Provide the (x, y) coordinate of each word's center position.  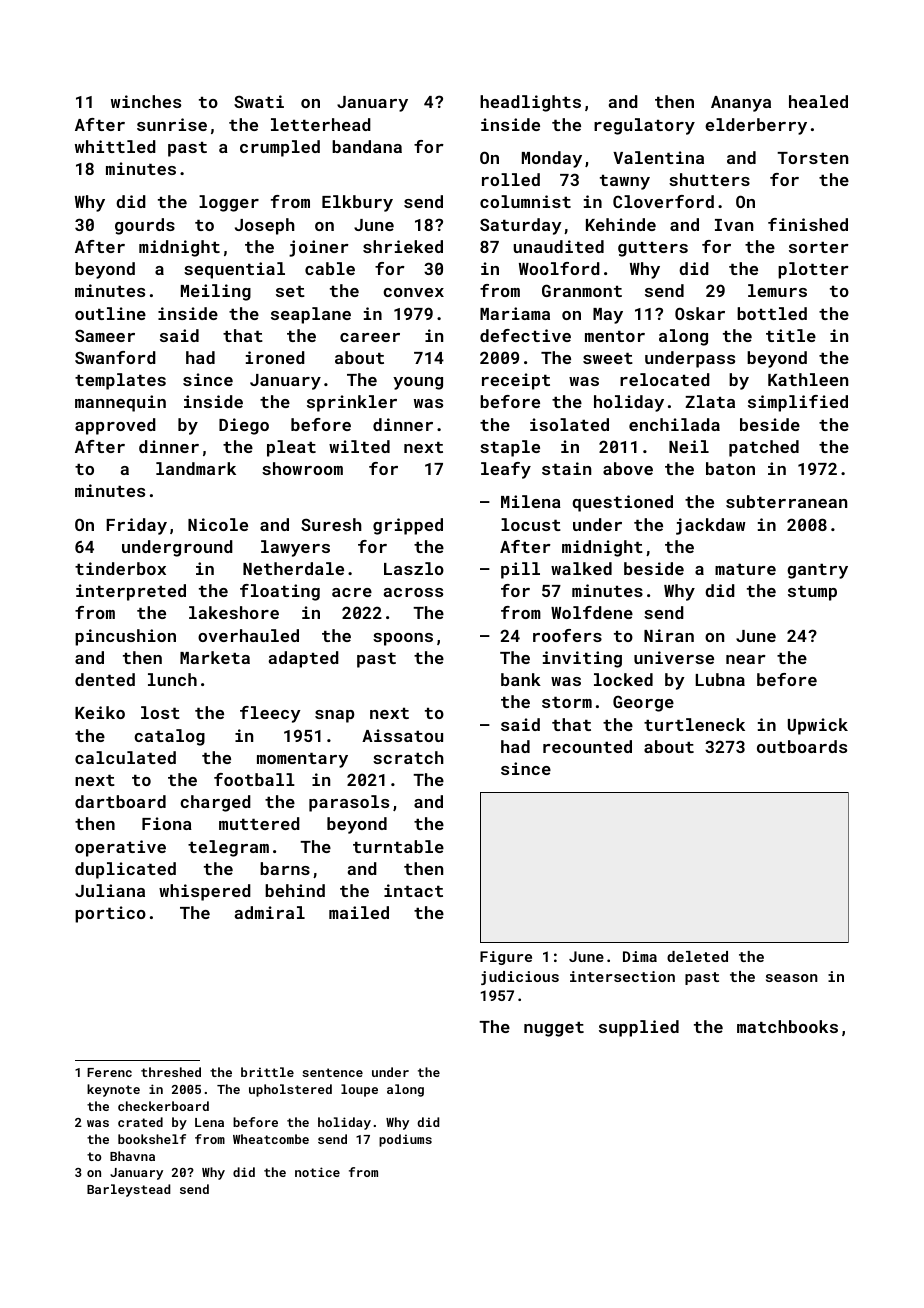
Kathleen (808, 379)
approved (115, 426)
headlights (530, 103)
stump (812, 593)
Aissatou (402, 735)
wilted (359, 446)
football (254, 779)
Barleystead (128, 1190)
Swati (259, 101)
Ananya (741, 104)
